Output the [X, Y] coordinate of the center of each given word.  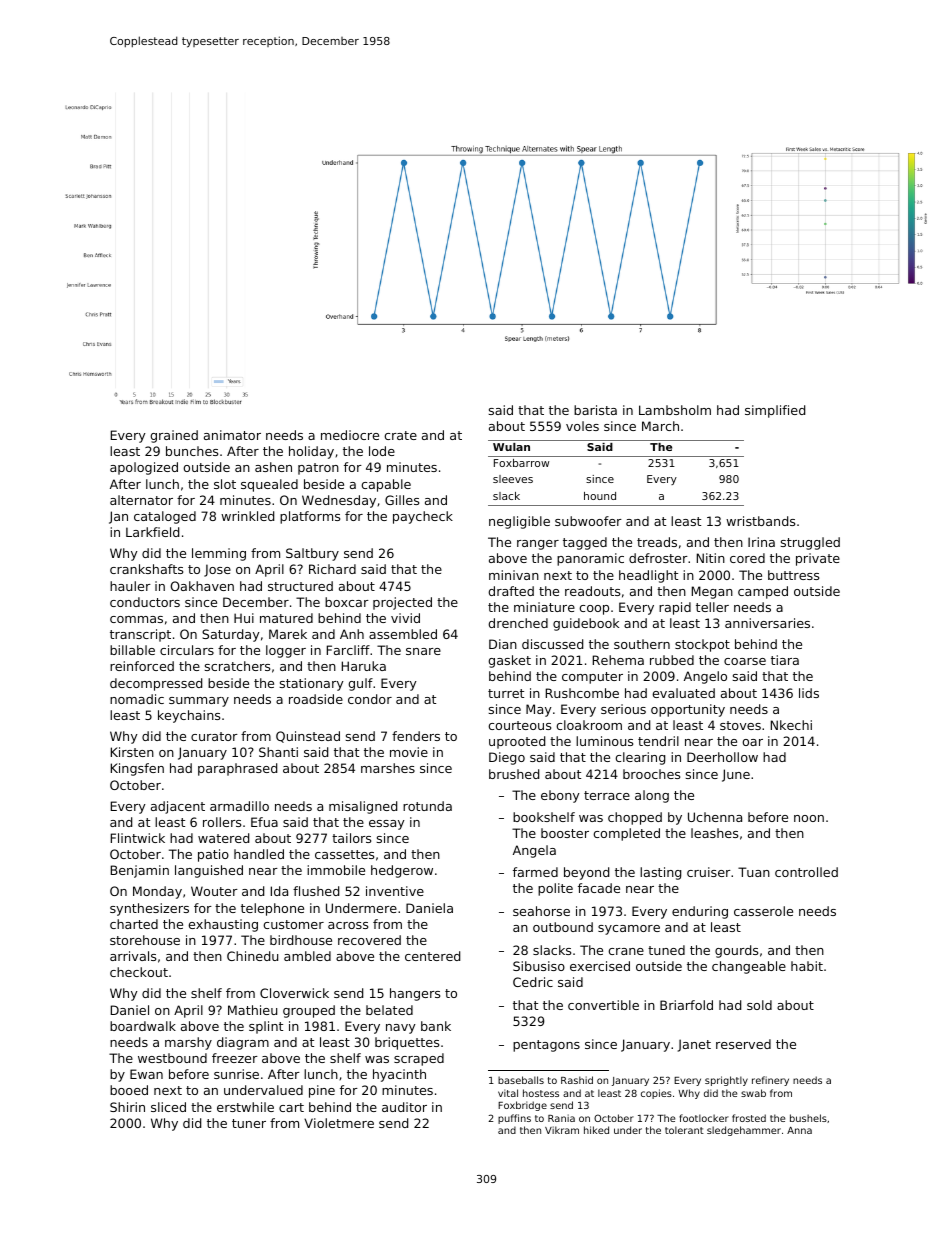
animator [232, 435]
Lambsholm [675, 410]
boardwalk [143, 1026]
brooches [651, 774]
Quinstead [308, 737]
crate [400, 435]
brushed [514, 774]
